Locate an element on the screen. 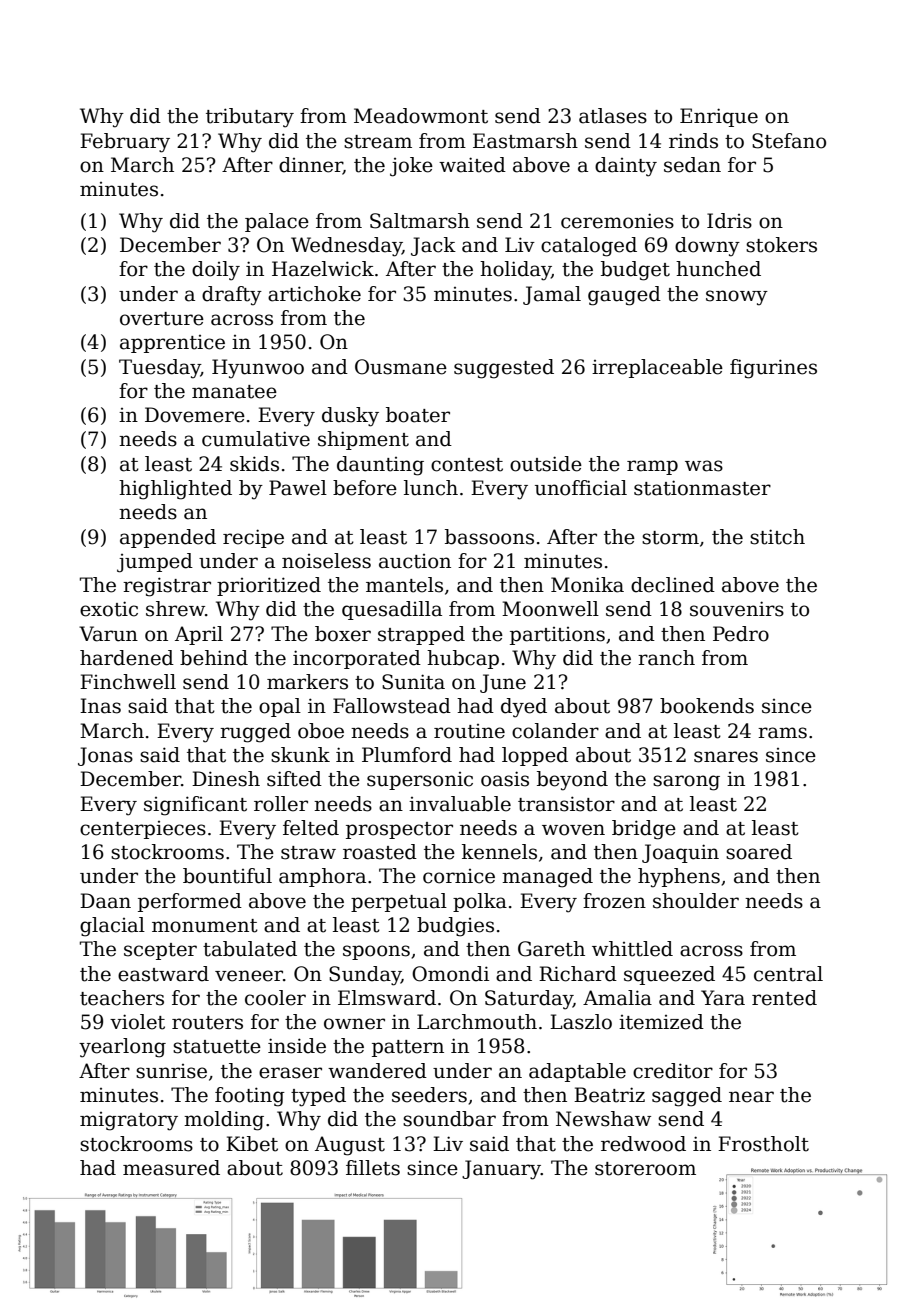 Image resolution: width=908 pixels, height=1316 pixels. measured is located at coordinates (171, 1168).
